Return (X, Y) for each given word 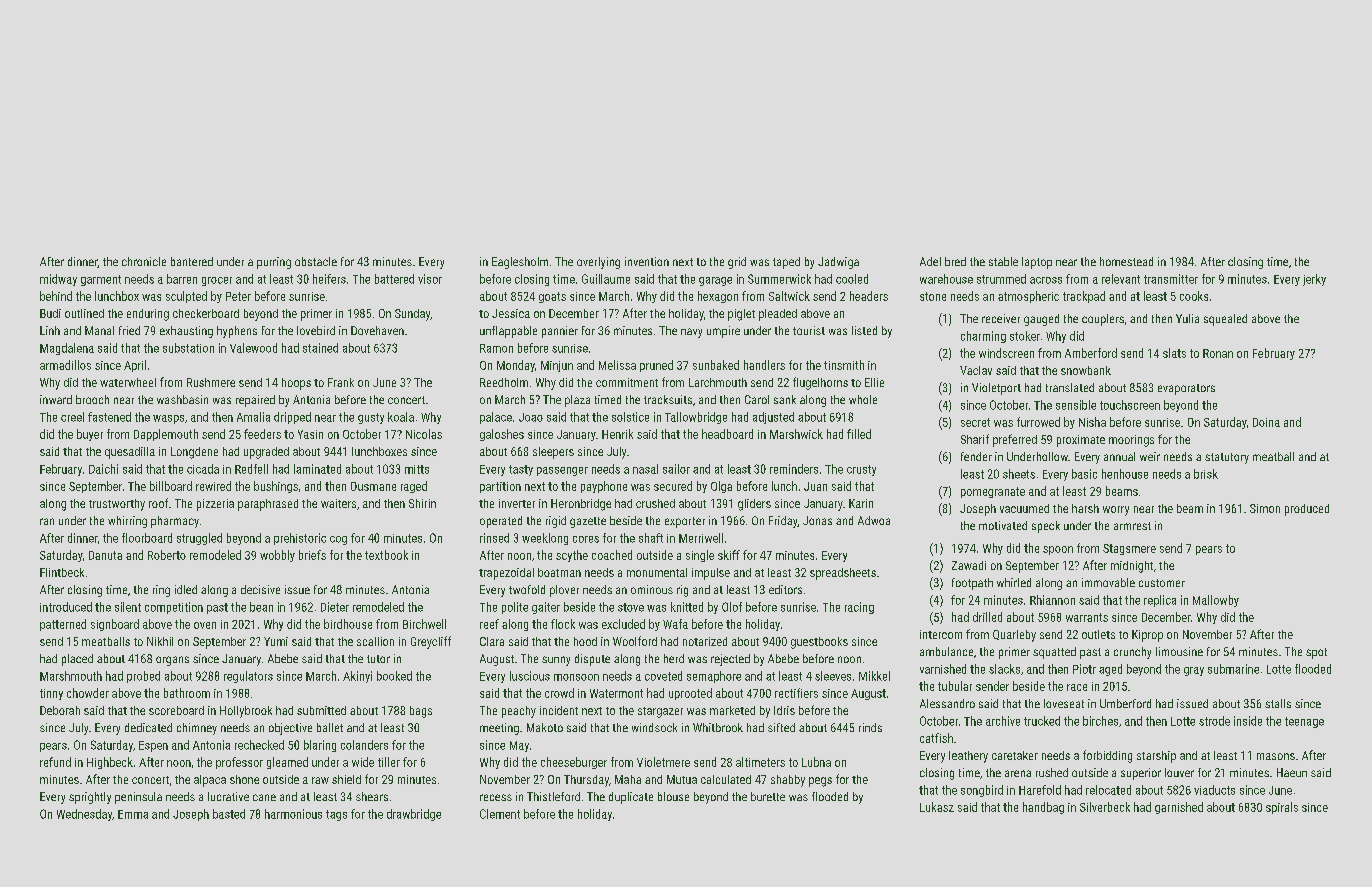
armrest (1132, 526)
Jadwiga (838, 263)
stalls (1278, 703)
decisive (260, 589)
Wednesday (84, 815)
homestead (1126, 261)
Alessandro (947, 703)
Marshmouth (71, 676)
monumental (657, 572)
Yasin (310, 434)
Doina (1266, 422)
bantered (192, 261)
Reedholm (504, 382)
